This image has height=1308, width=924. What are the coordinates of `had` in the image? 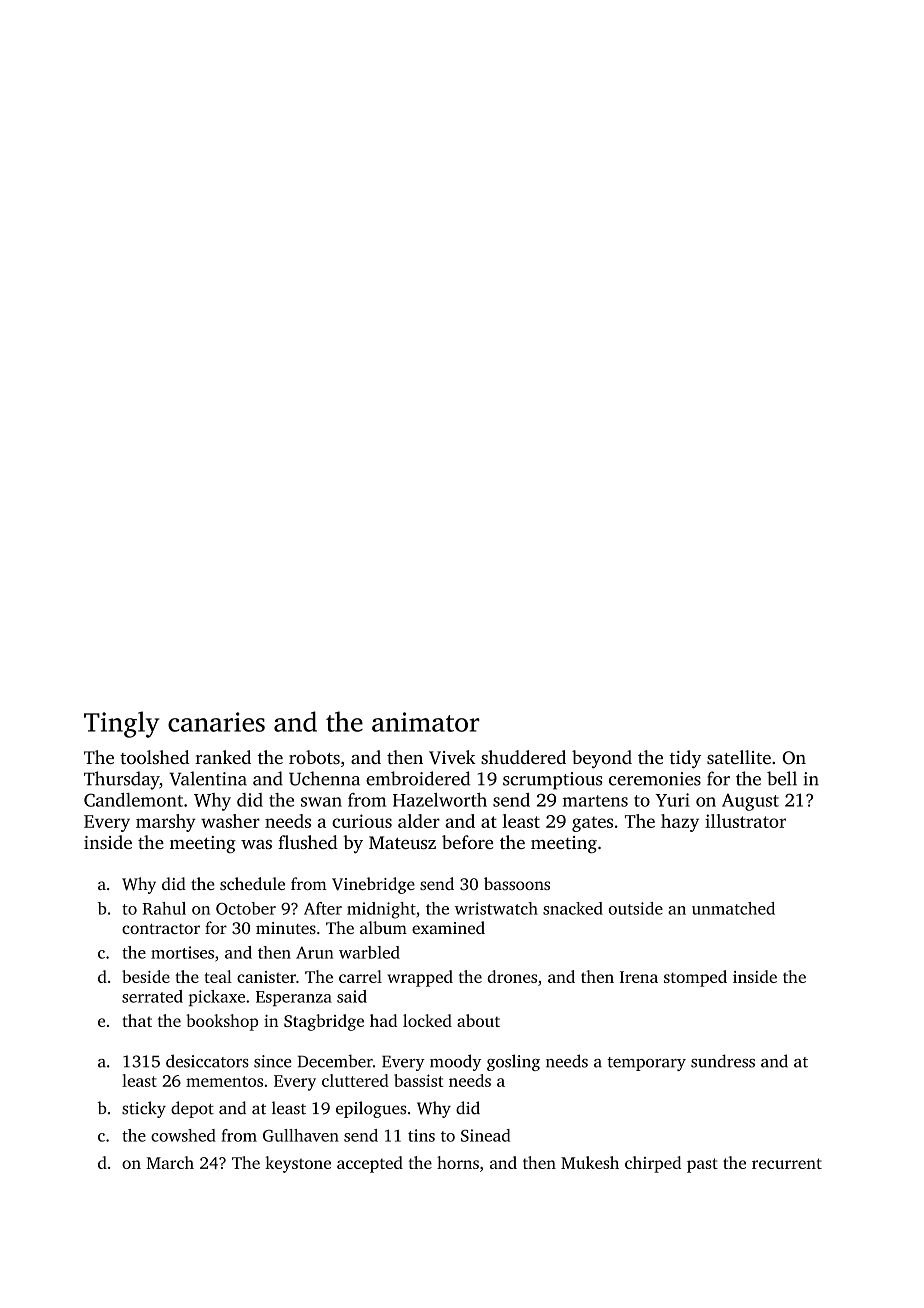 It's located at (383, 1020).
